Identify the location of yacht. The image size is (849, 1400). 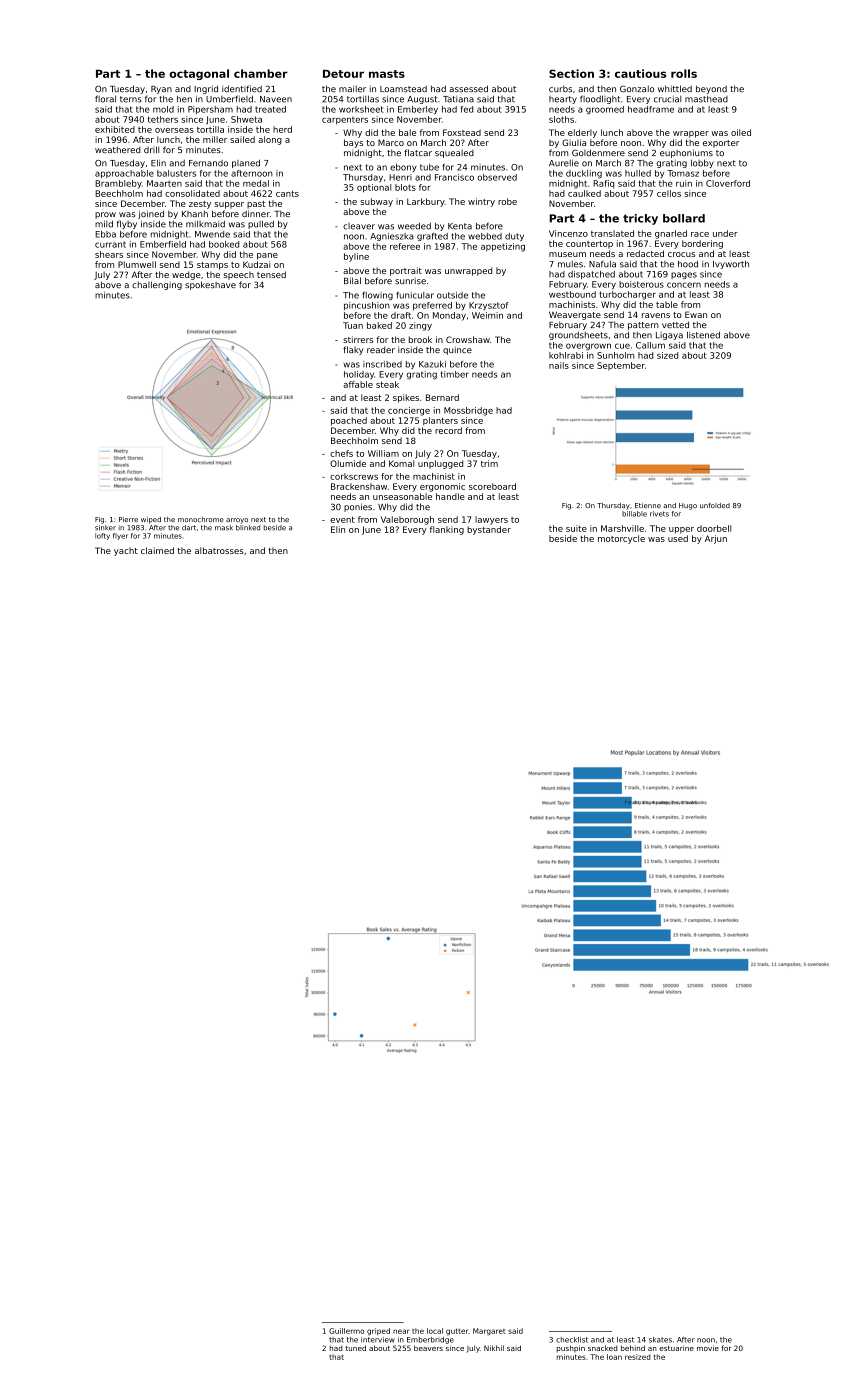
(126, 551).
